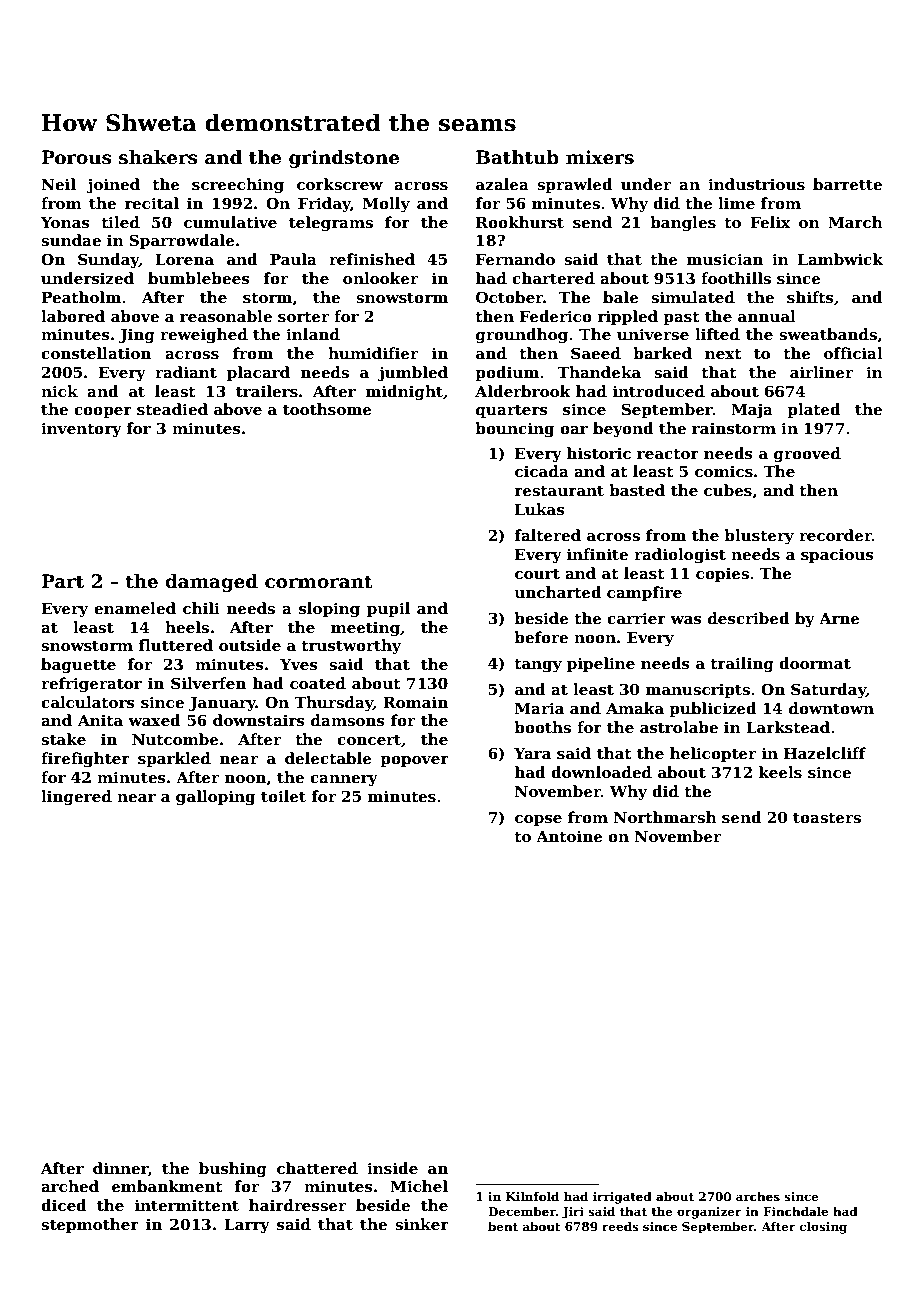  What do you see at coordinates (665, 817) in the screenshot?
I see `Northmarsh` at bounding box center [665, 817].
